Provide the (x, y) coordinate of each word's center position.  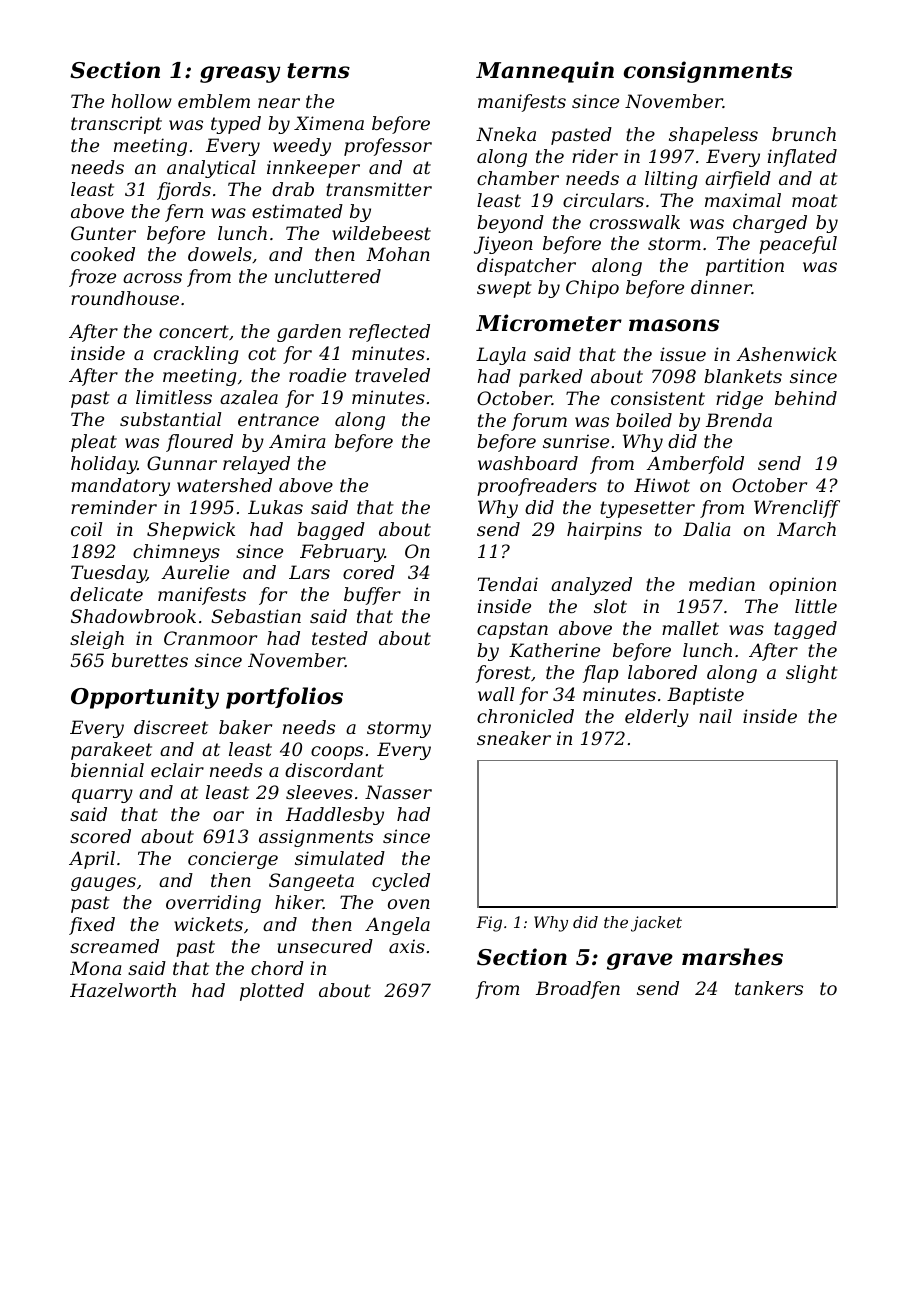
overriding (213, 904)
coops (337, 753)
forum (539, 422)
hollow (141, 101)
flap (600, 674)
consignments (708, 72)
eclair (177, 770)
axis (407, 946)
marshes (732, 957)
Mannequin (545, 72)
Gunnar (182, 463)
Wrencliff (797, 509)
